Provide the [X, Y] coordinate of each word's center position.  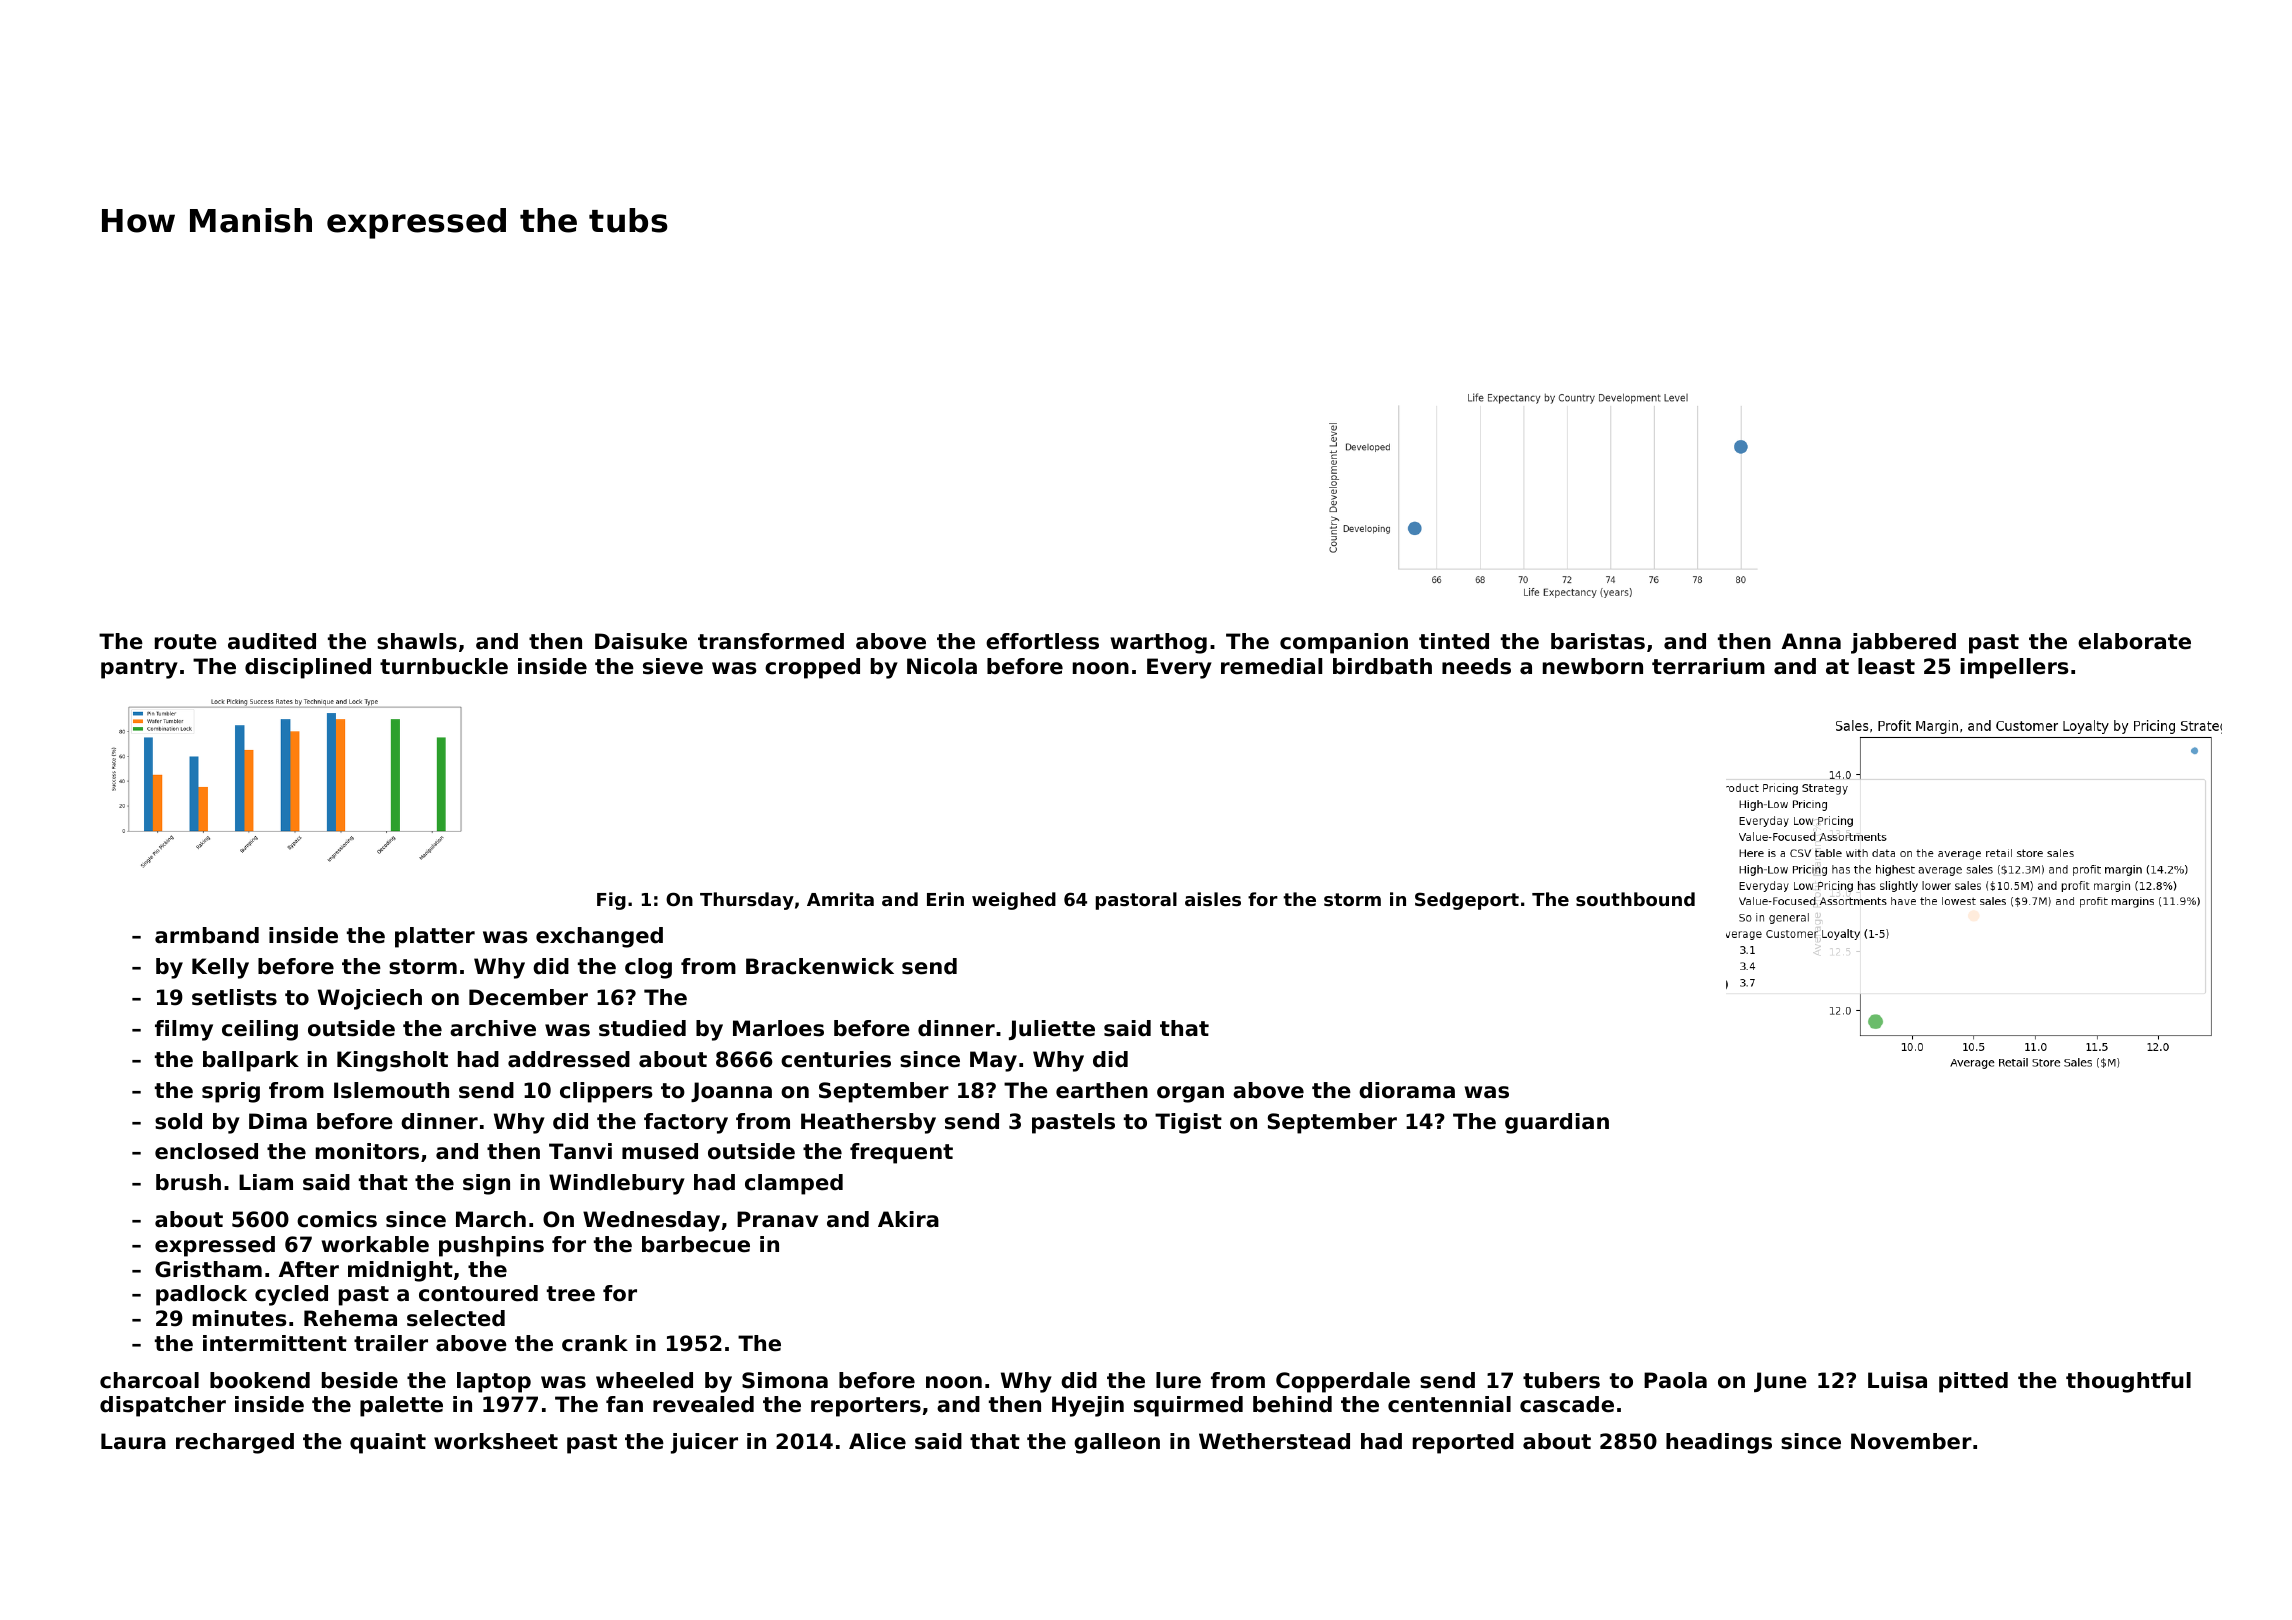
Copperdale [1343, 1382]
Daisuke [641, 641]
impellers [2015, 668]
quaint [388, 1443]
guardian [1557, 1123]
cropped [812, 668]
